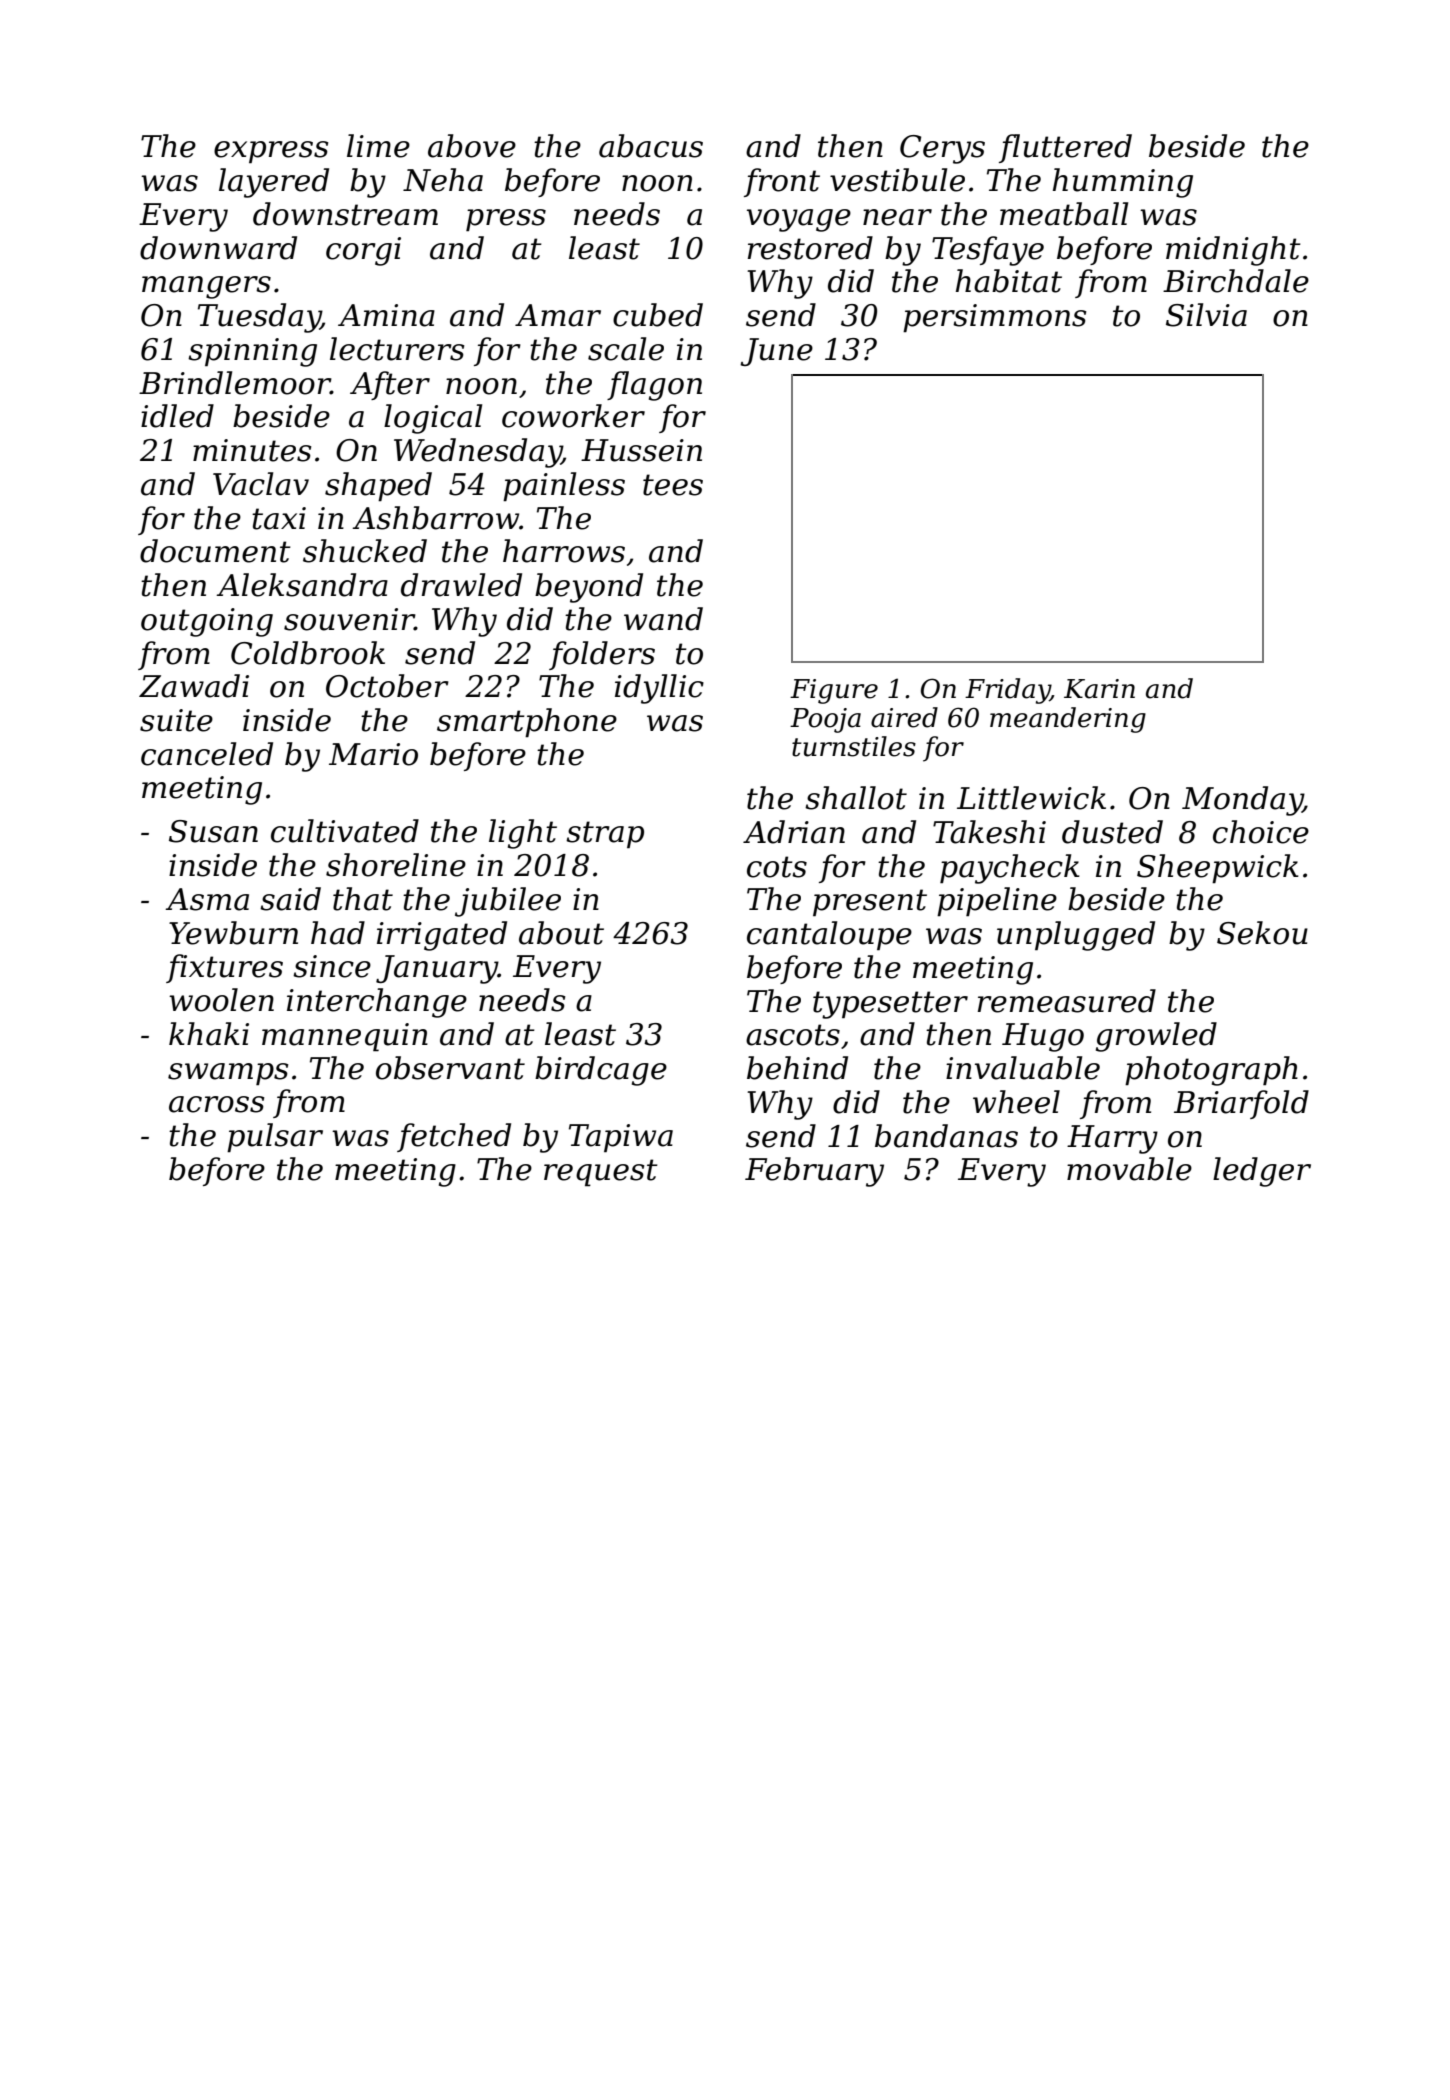  What do you see at coordinates (377, 1003) in the screenshot?
I see `interchange` at bounding box center [377, 1003].
